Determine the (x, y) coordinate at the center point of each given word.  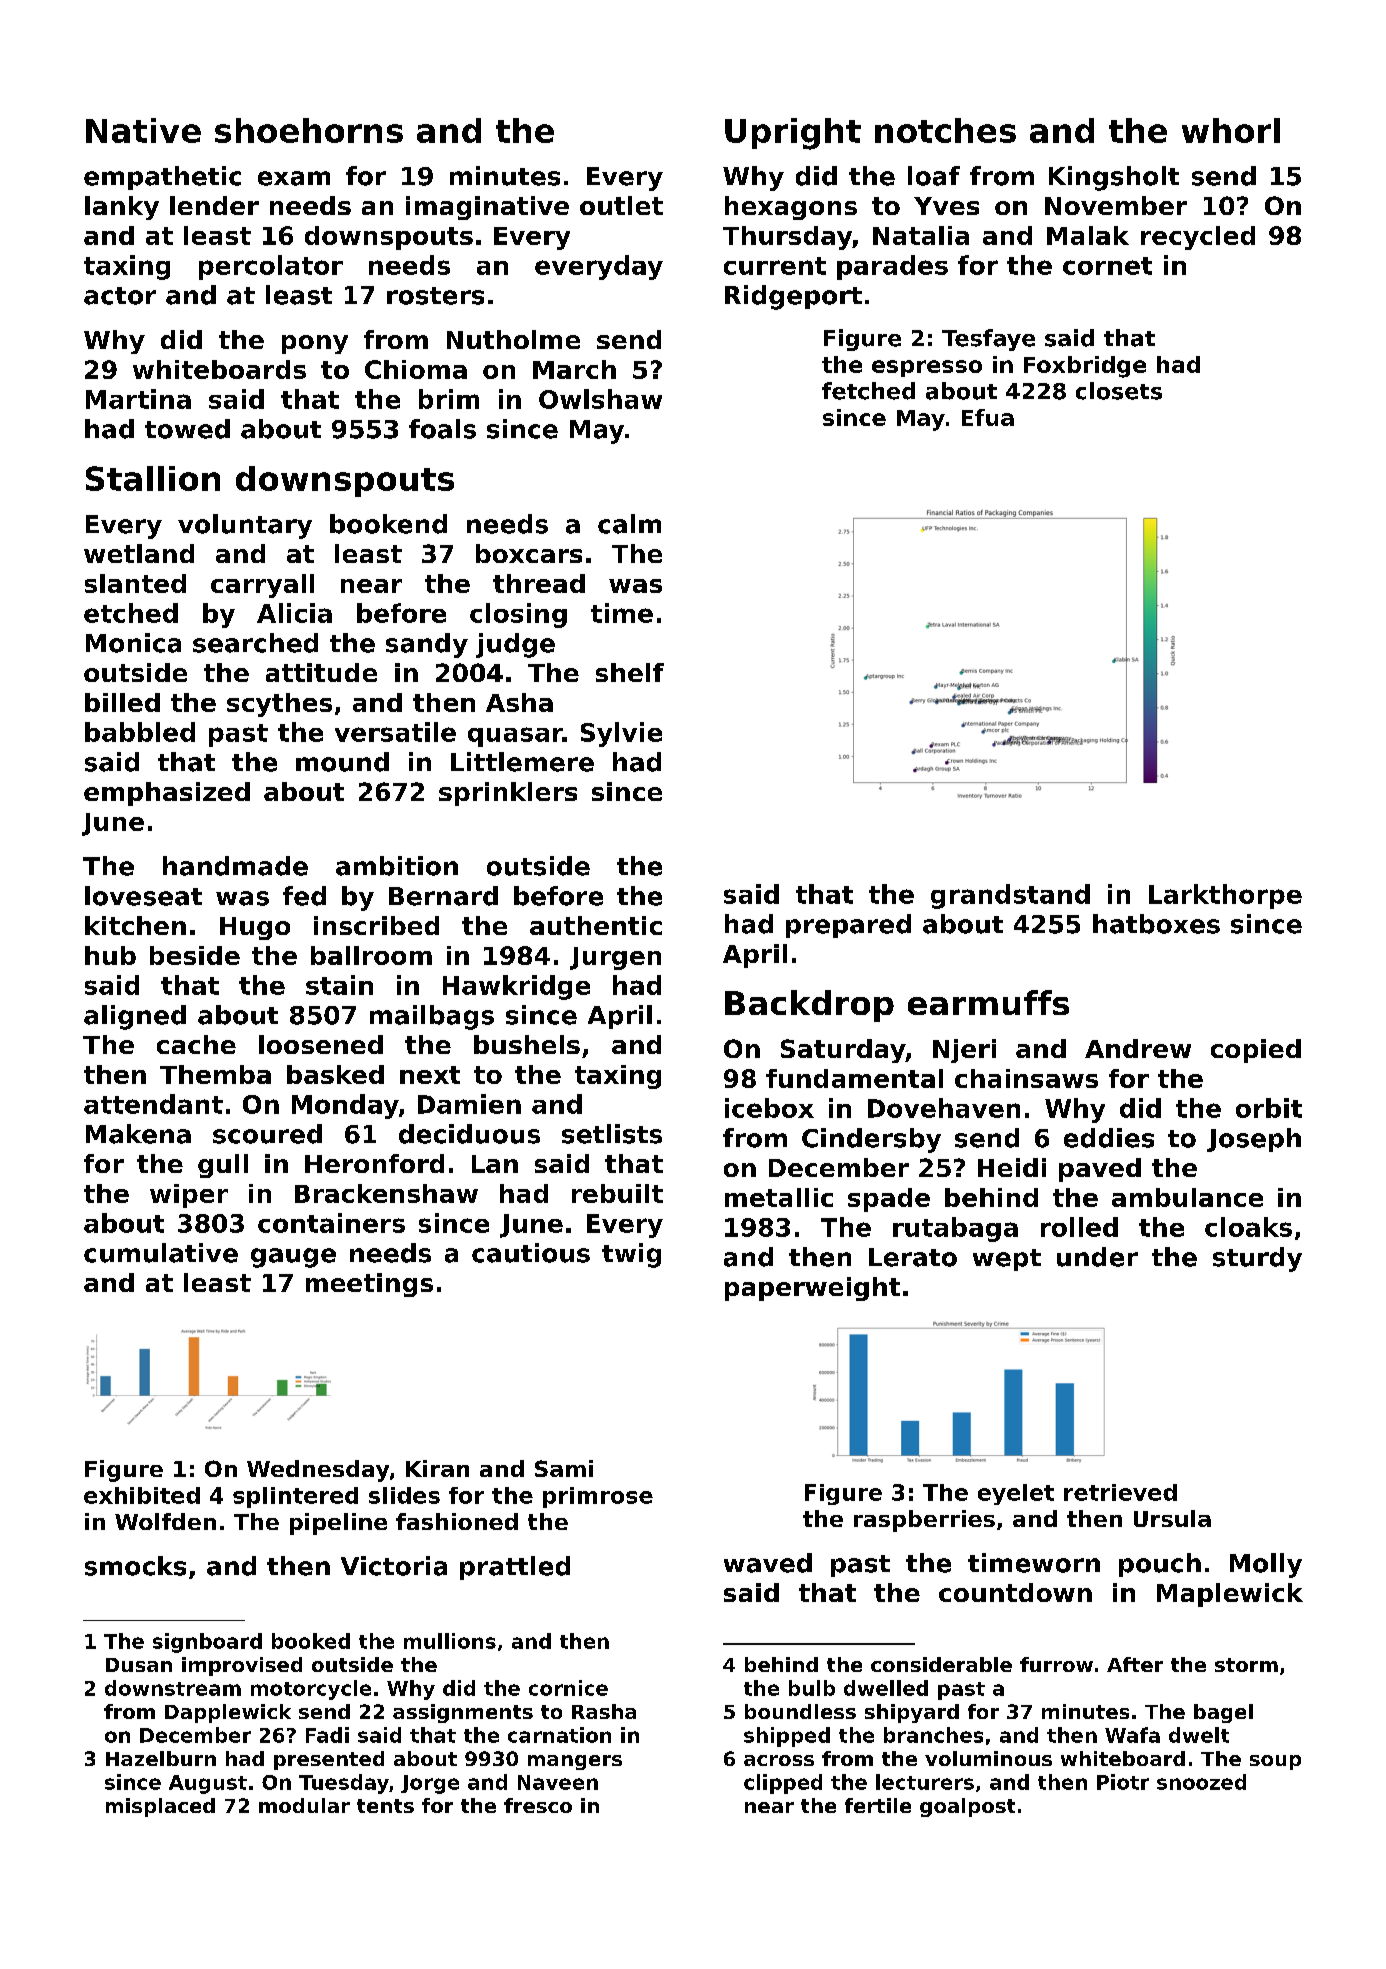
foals (442, 429)
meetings (369, 1285)
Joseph (1254, 1140)
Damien (469, 1104)
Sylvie (621, 734)
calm (629, 524)
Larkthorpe (1225, 896)
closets (1119, 391)
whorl (1231, 130)
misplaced (160, 1807)
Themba (215, 1074)
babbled (140, 732)
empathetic (162, 178)
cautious (531, 1253)
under (1097, 1257)
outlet (621, 205)
